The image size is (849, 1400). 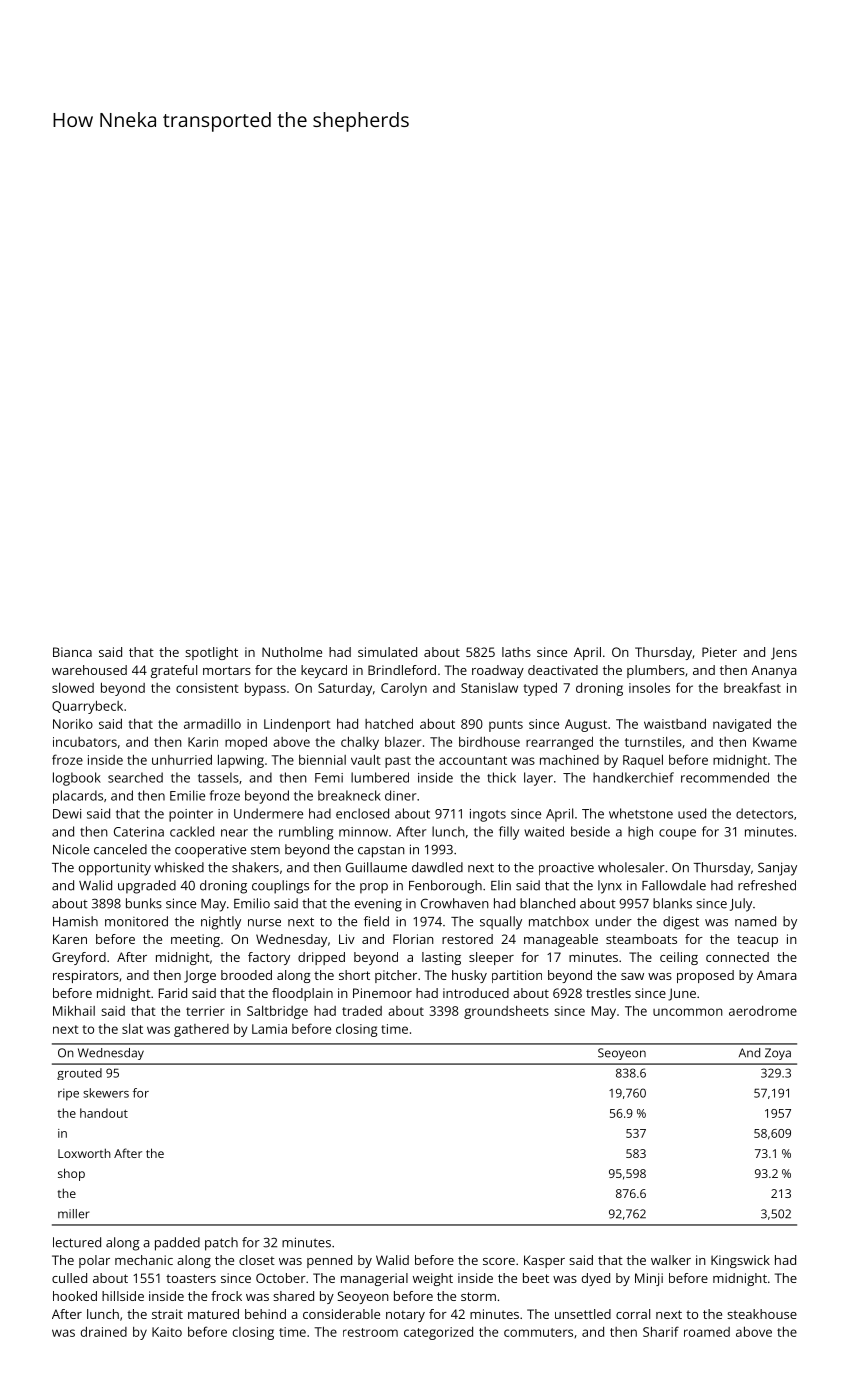 I want to click on Loxworth, so click(x=84, y=1153).
